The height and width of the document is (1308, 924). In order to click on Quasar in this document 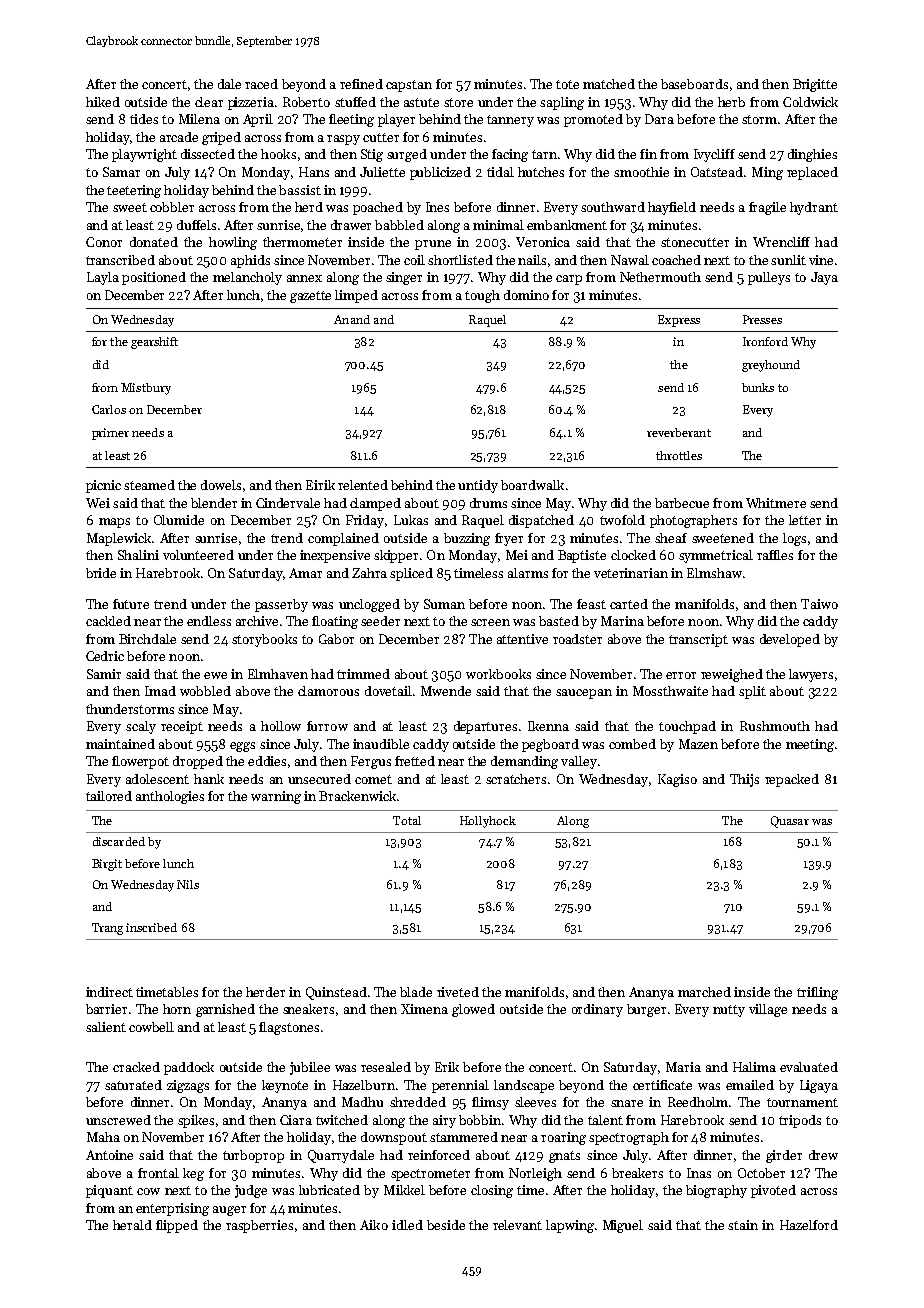, I will do `click(790, 822)`.
